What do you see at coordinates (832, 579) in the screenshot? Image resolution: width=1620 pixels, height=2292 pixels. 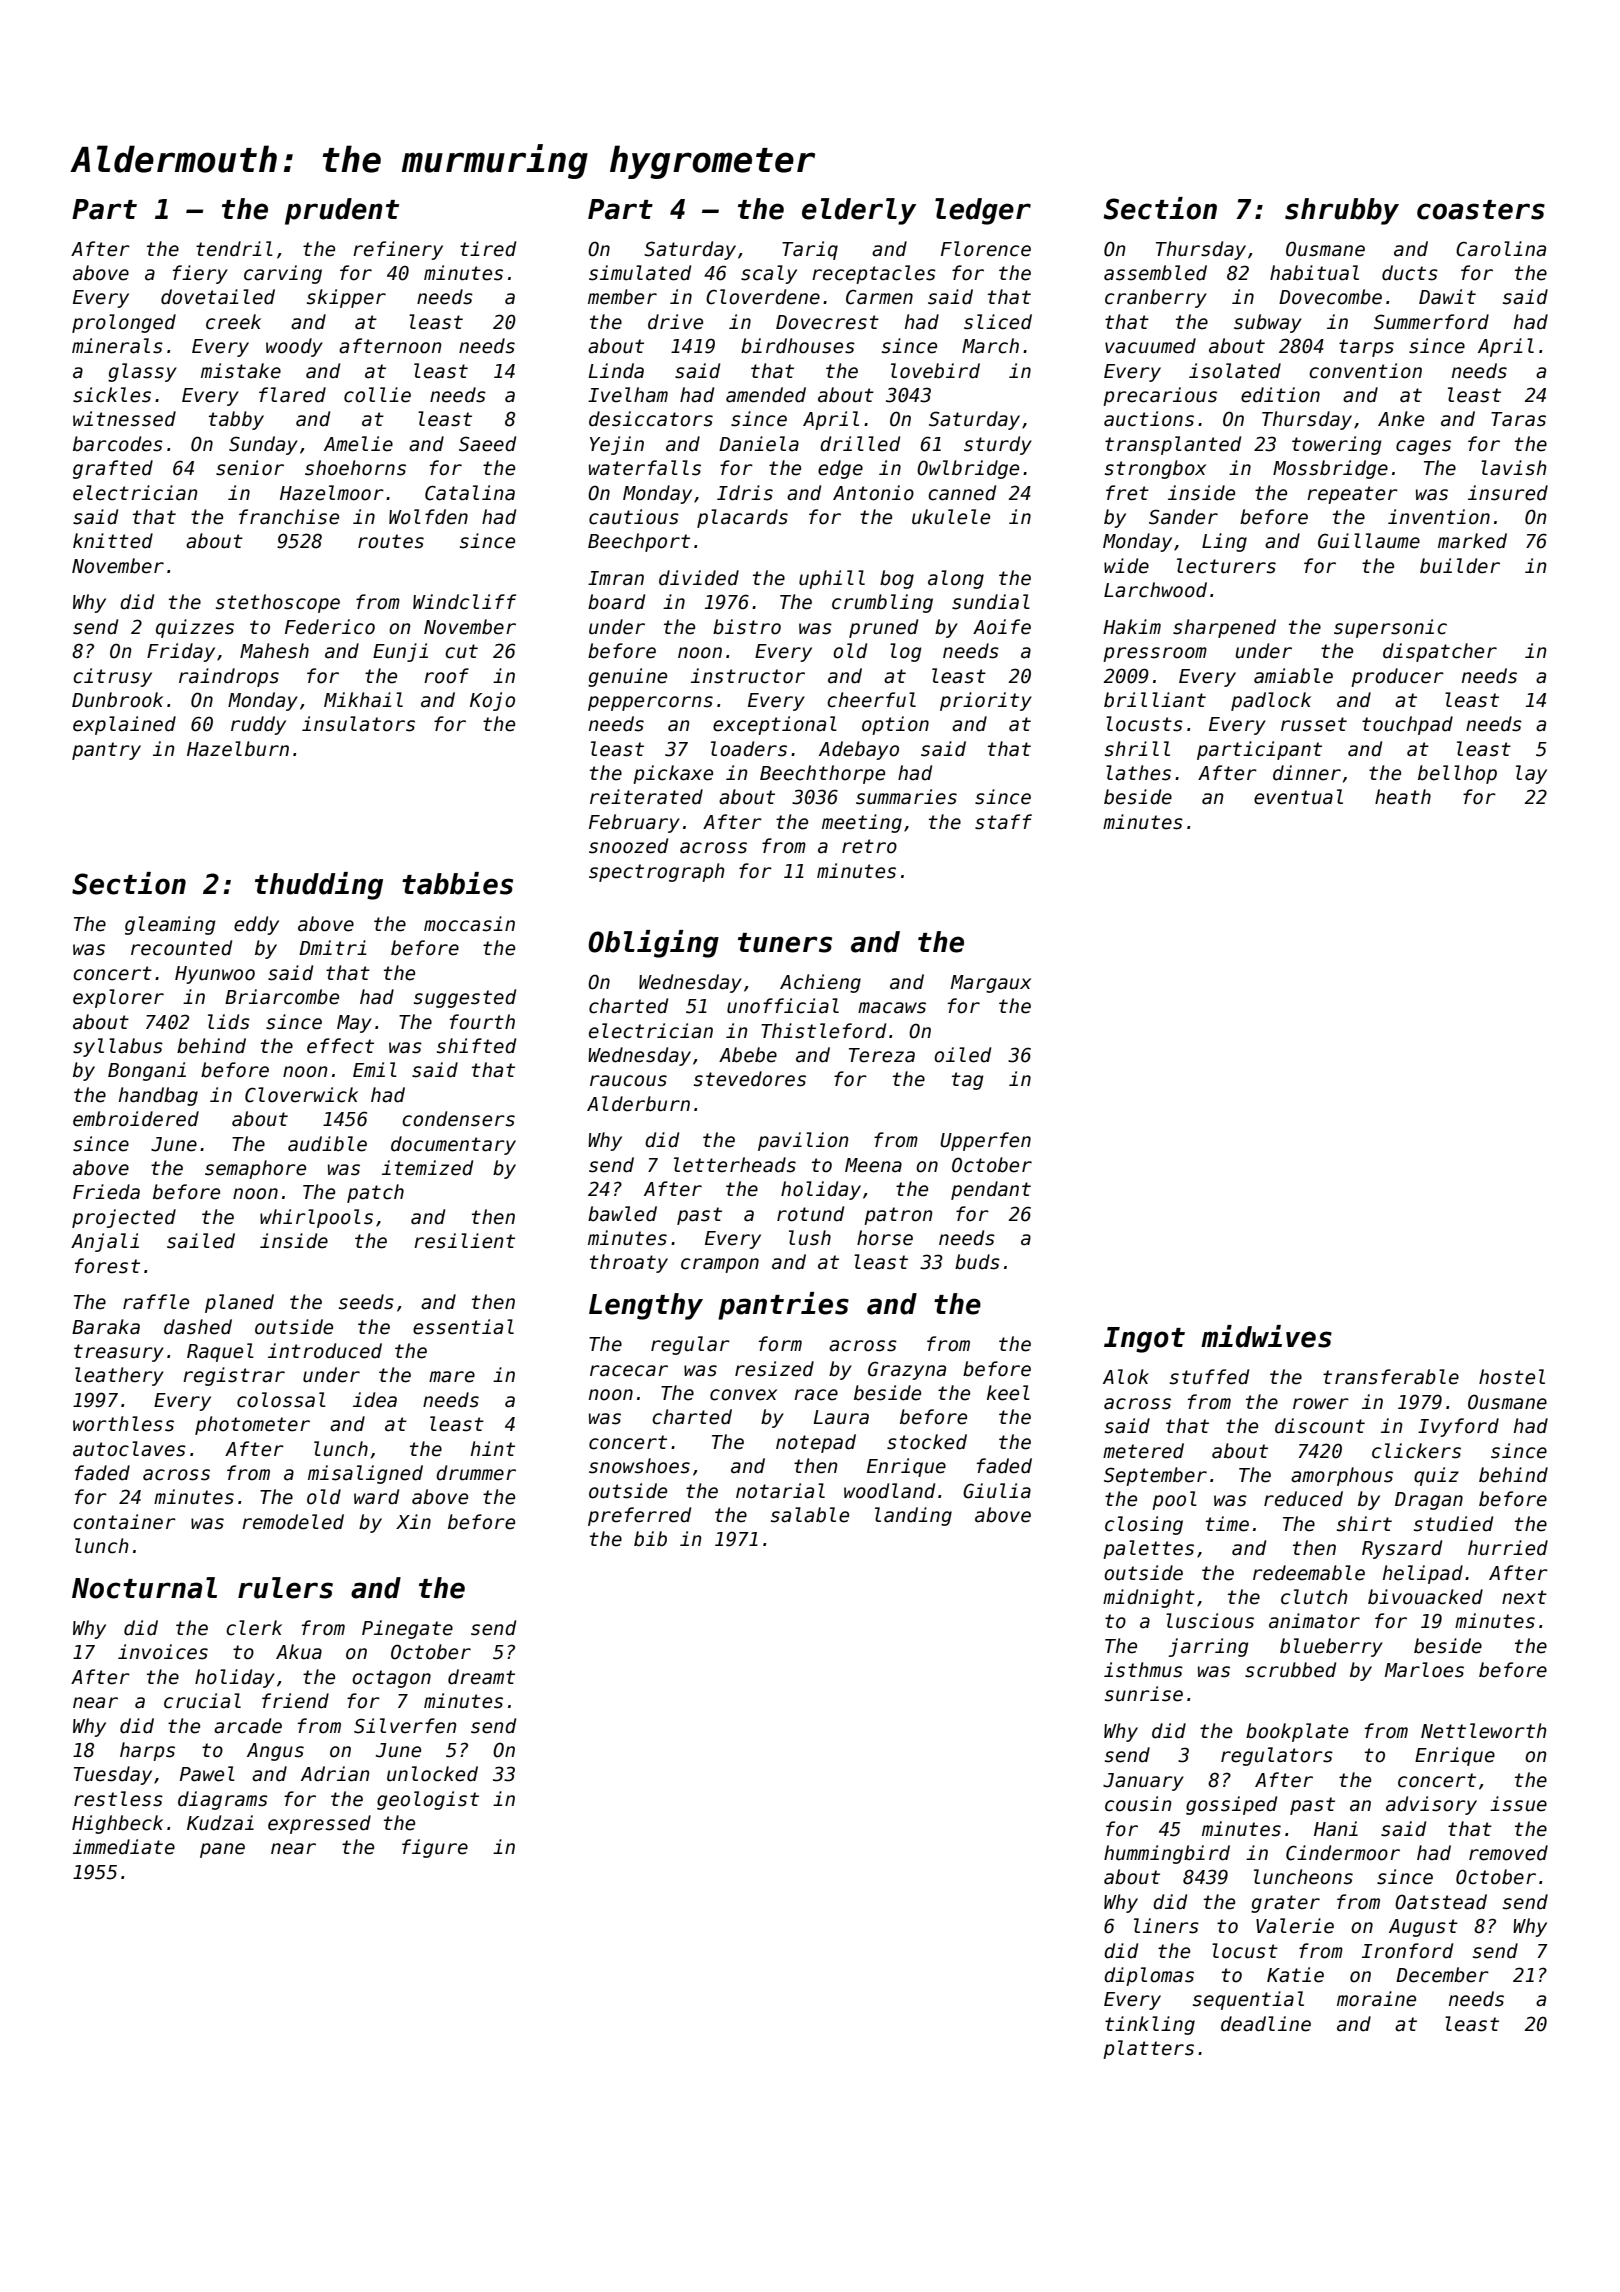 I see `uphill` at bounding box center [832, 579].
